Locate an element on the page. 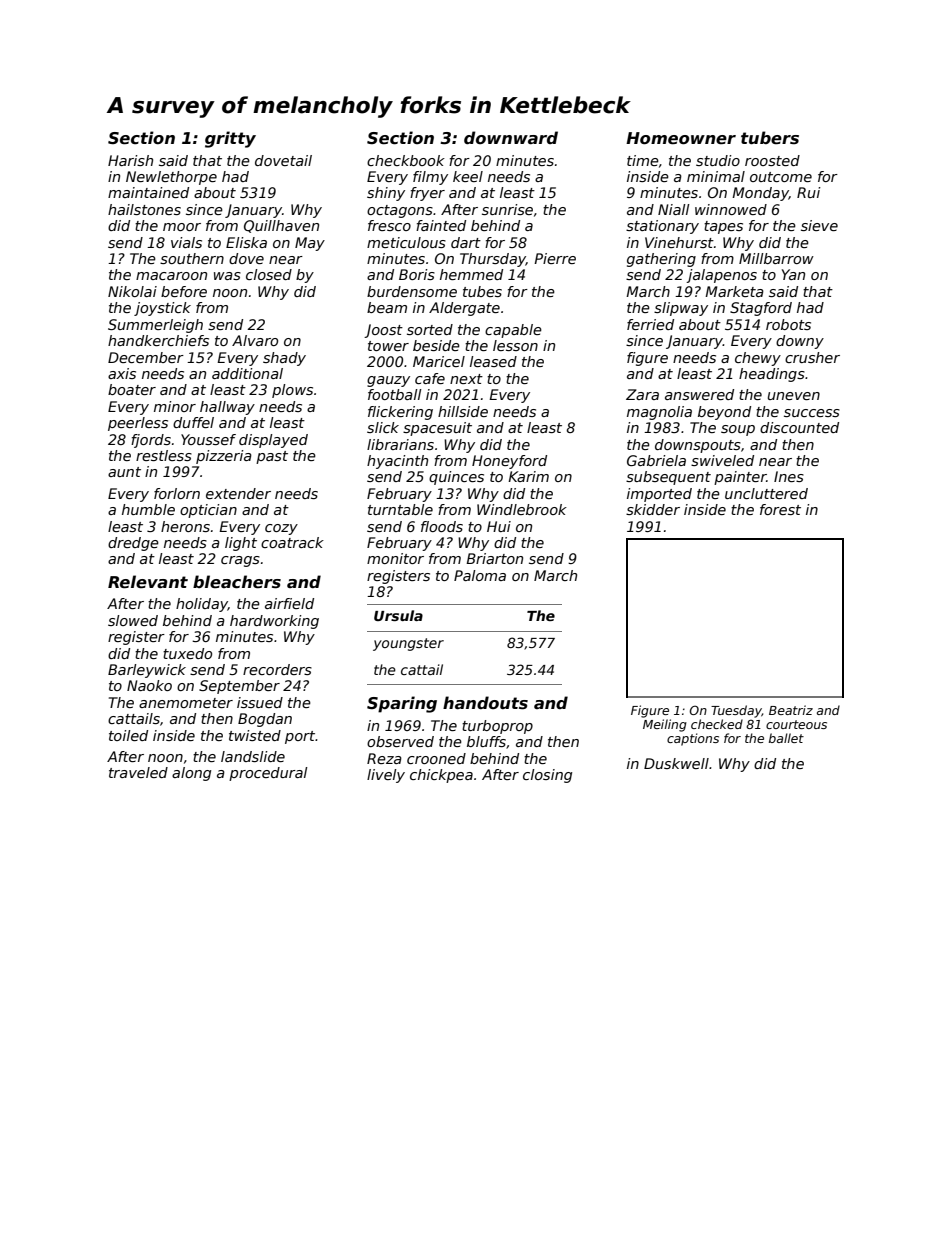 This document has height=1233, width=952. peerless is located at coordinates (138, 424).
